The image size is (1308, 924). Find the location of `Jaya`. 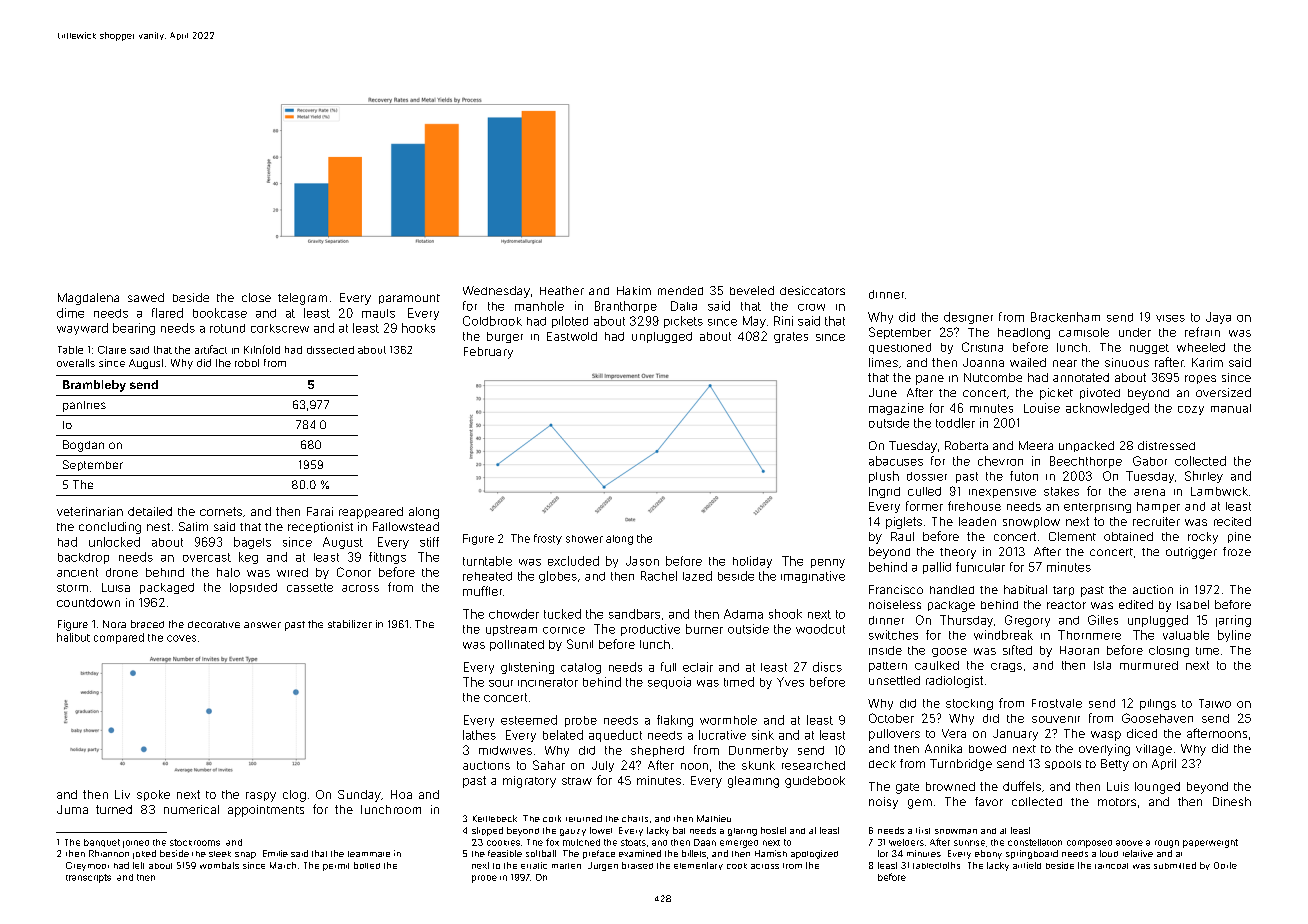

Jaya is located at coordinates (1218, 318).
